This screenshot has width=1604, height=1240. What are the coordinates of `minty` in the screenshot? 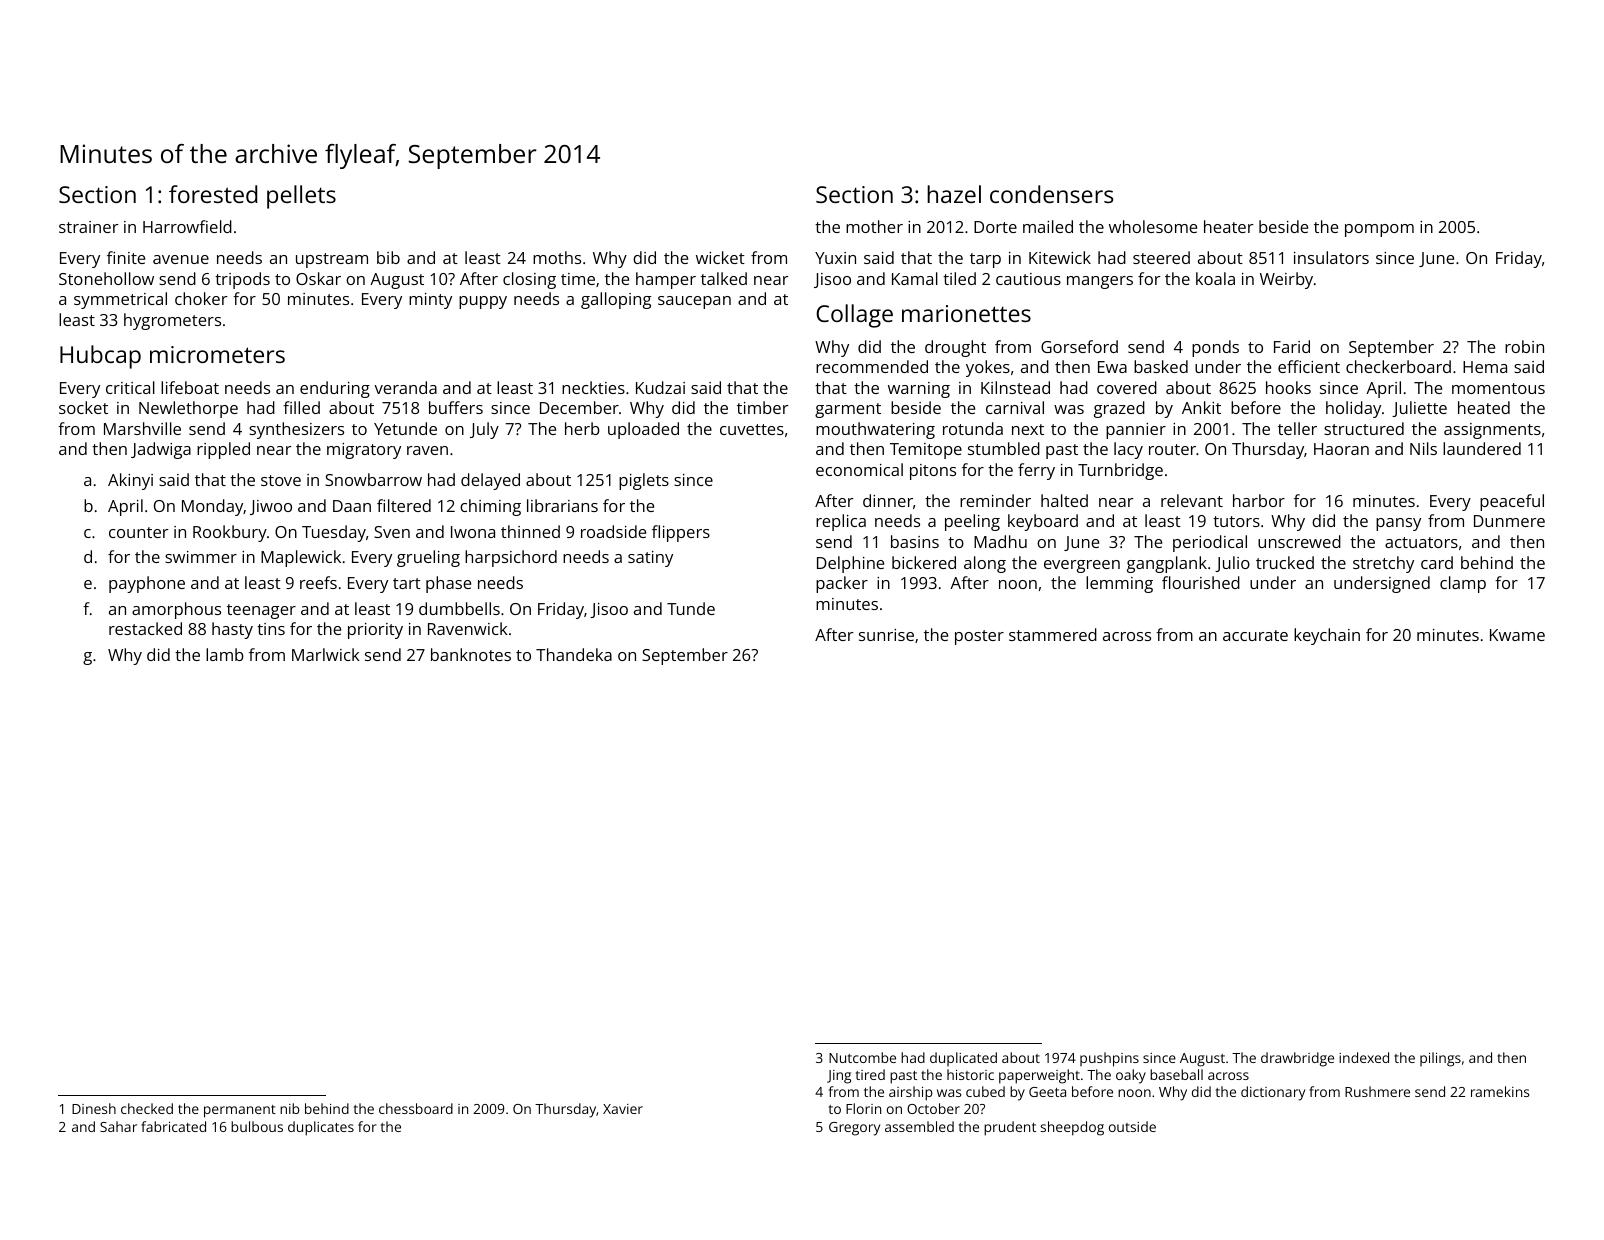 It's located at (430, 301).
